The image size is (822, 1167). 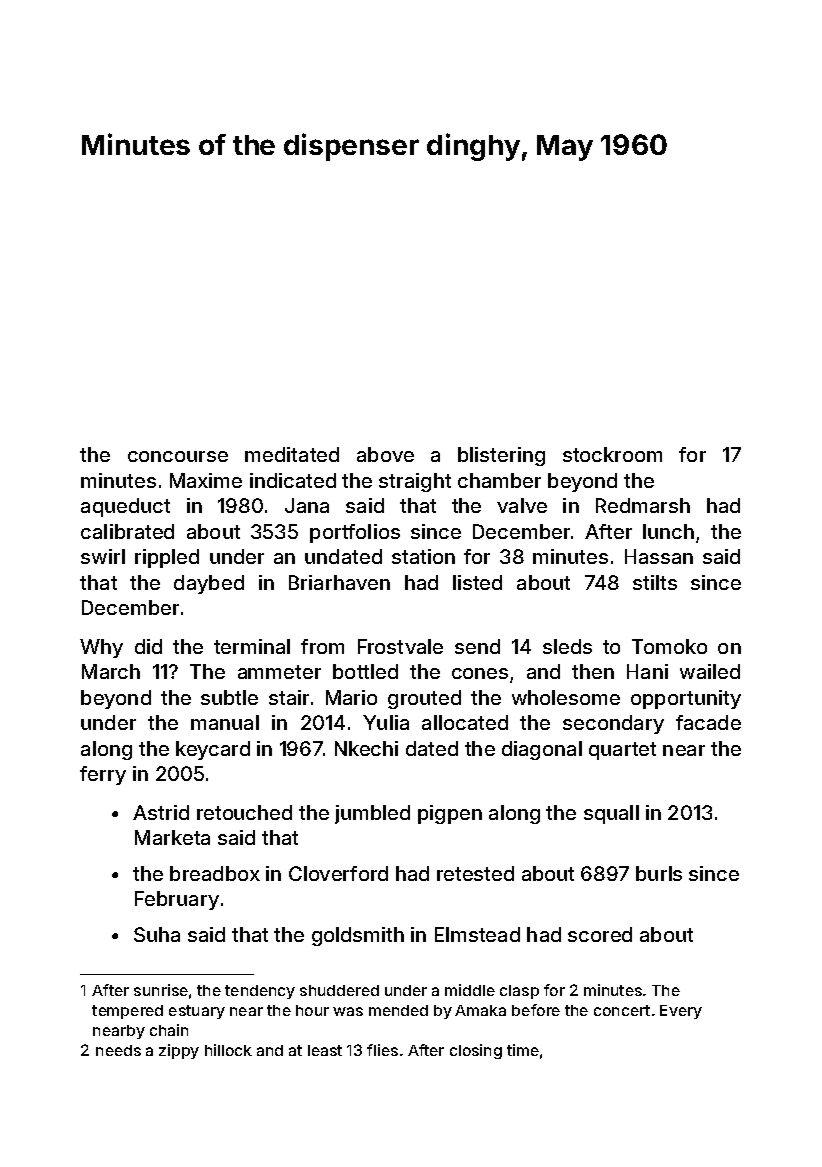 What do you see at coordinates (197, 1012) in the document?
I see `estuary` at bounding box center [197, 1012].
